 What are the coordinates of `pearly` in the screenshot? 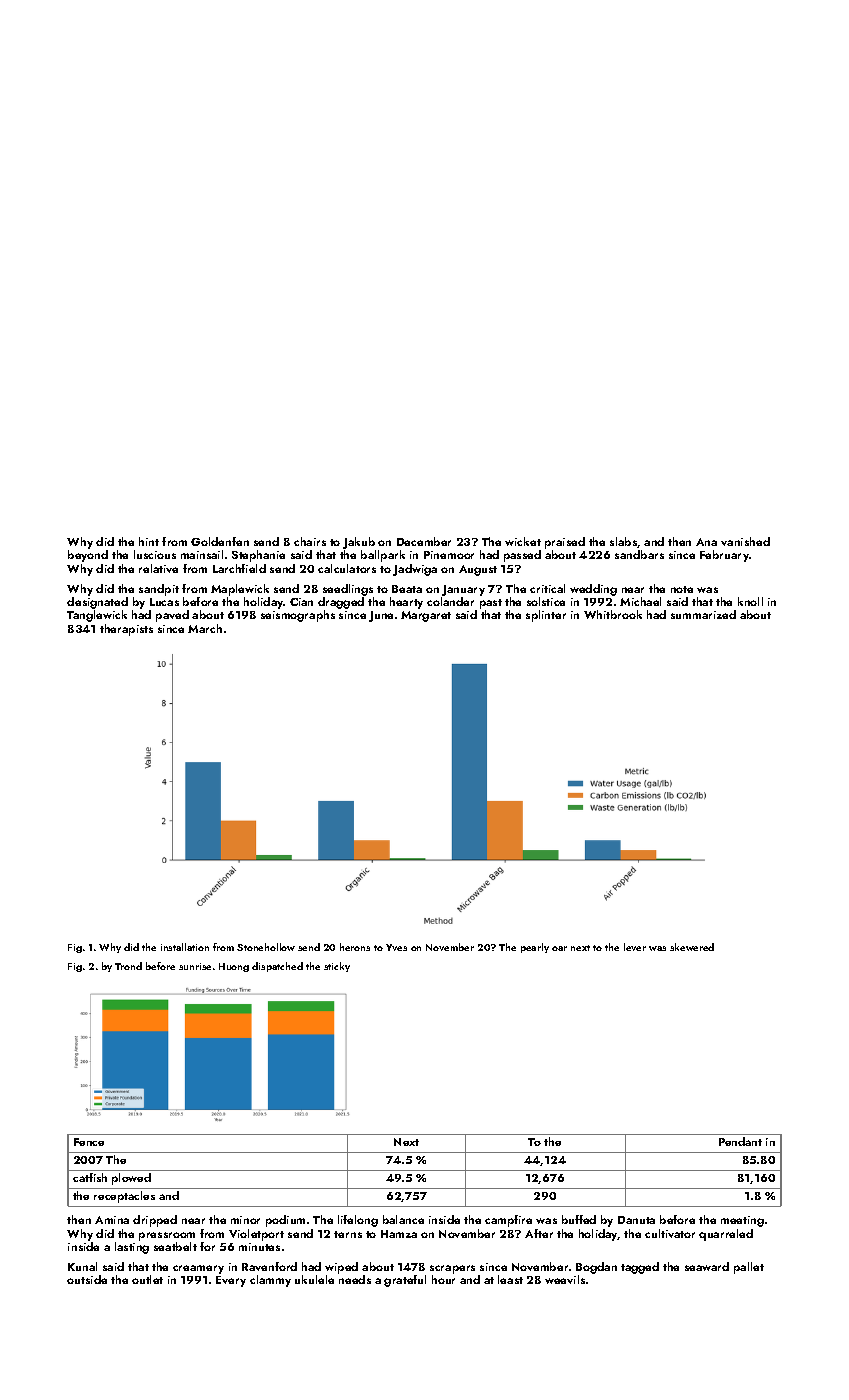 It's located at (535, 948).
